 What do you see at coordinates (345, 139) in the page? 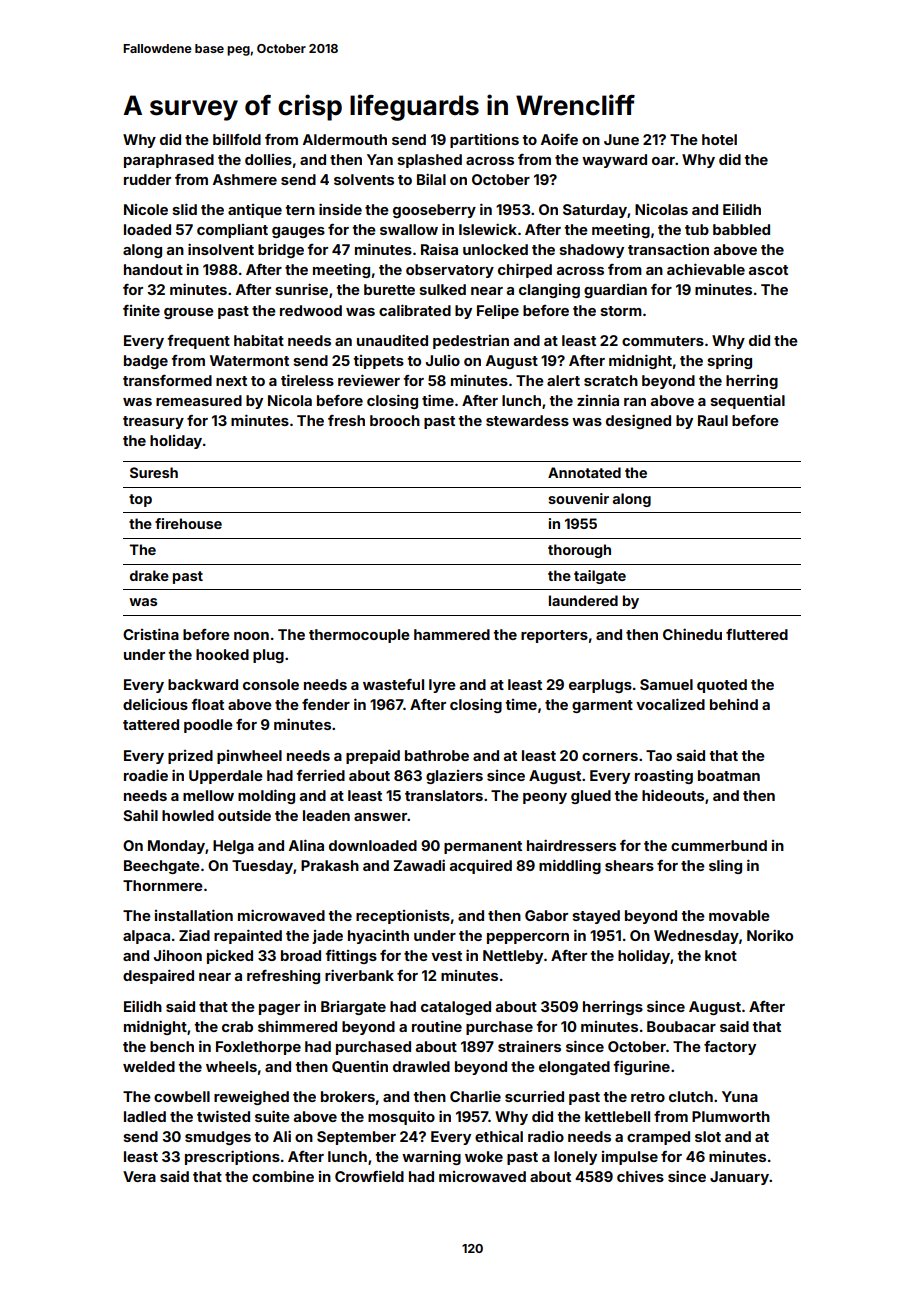
I see `Aldermouth` at bounding box center [345, 139].
